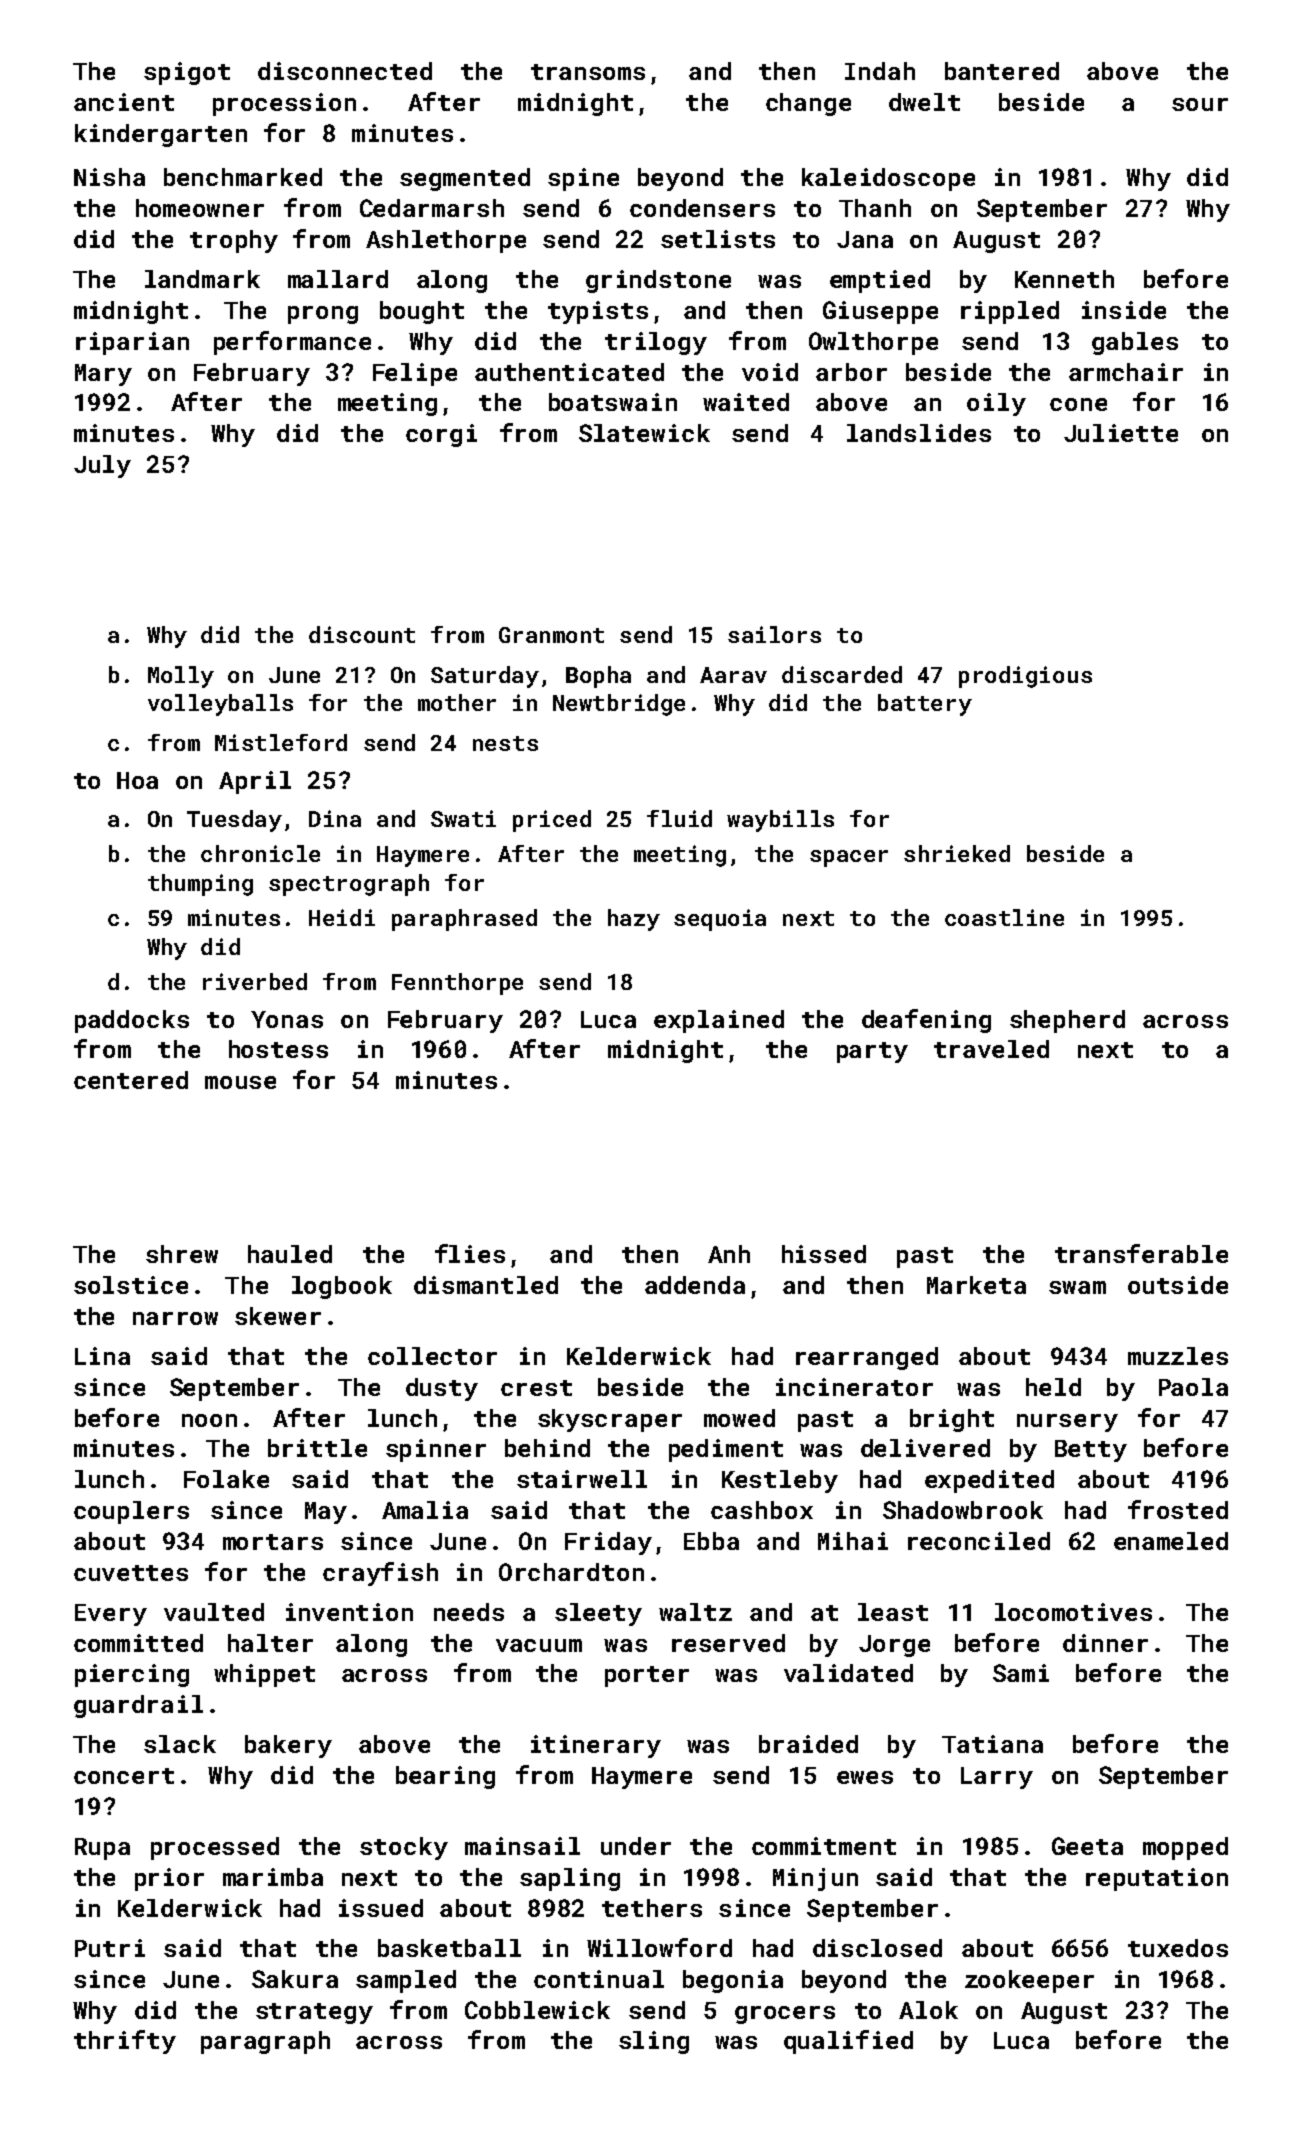 This document has height=2145, width=1303. I want to click on armchair, so click(1126, 372).
